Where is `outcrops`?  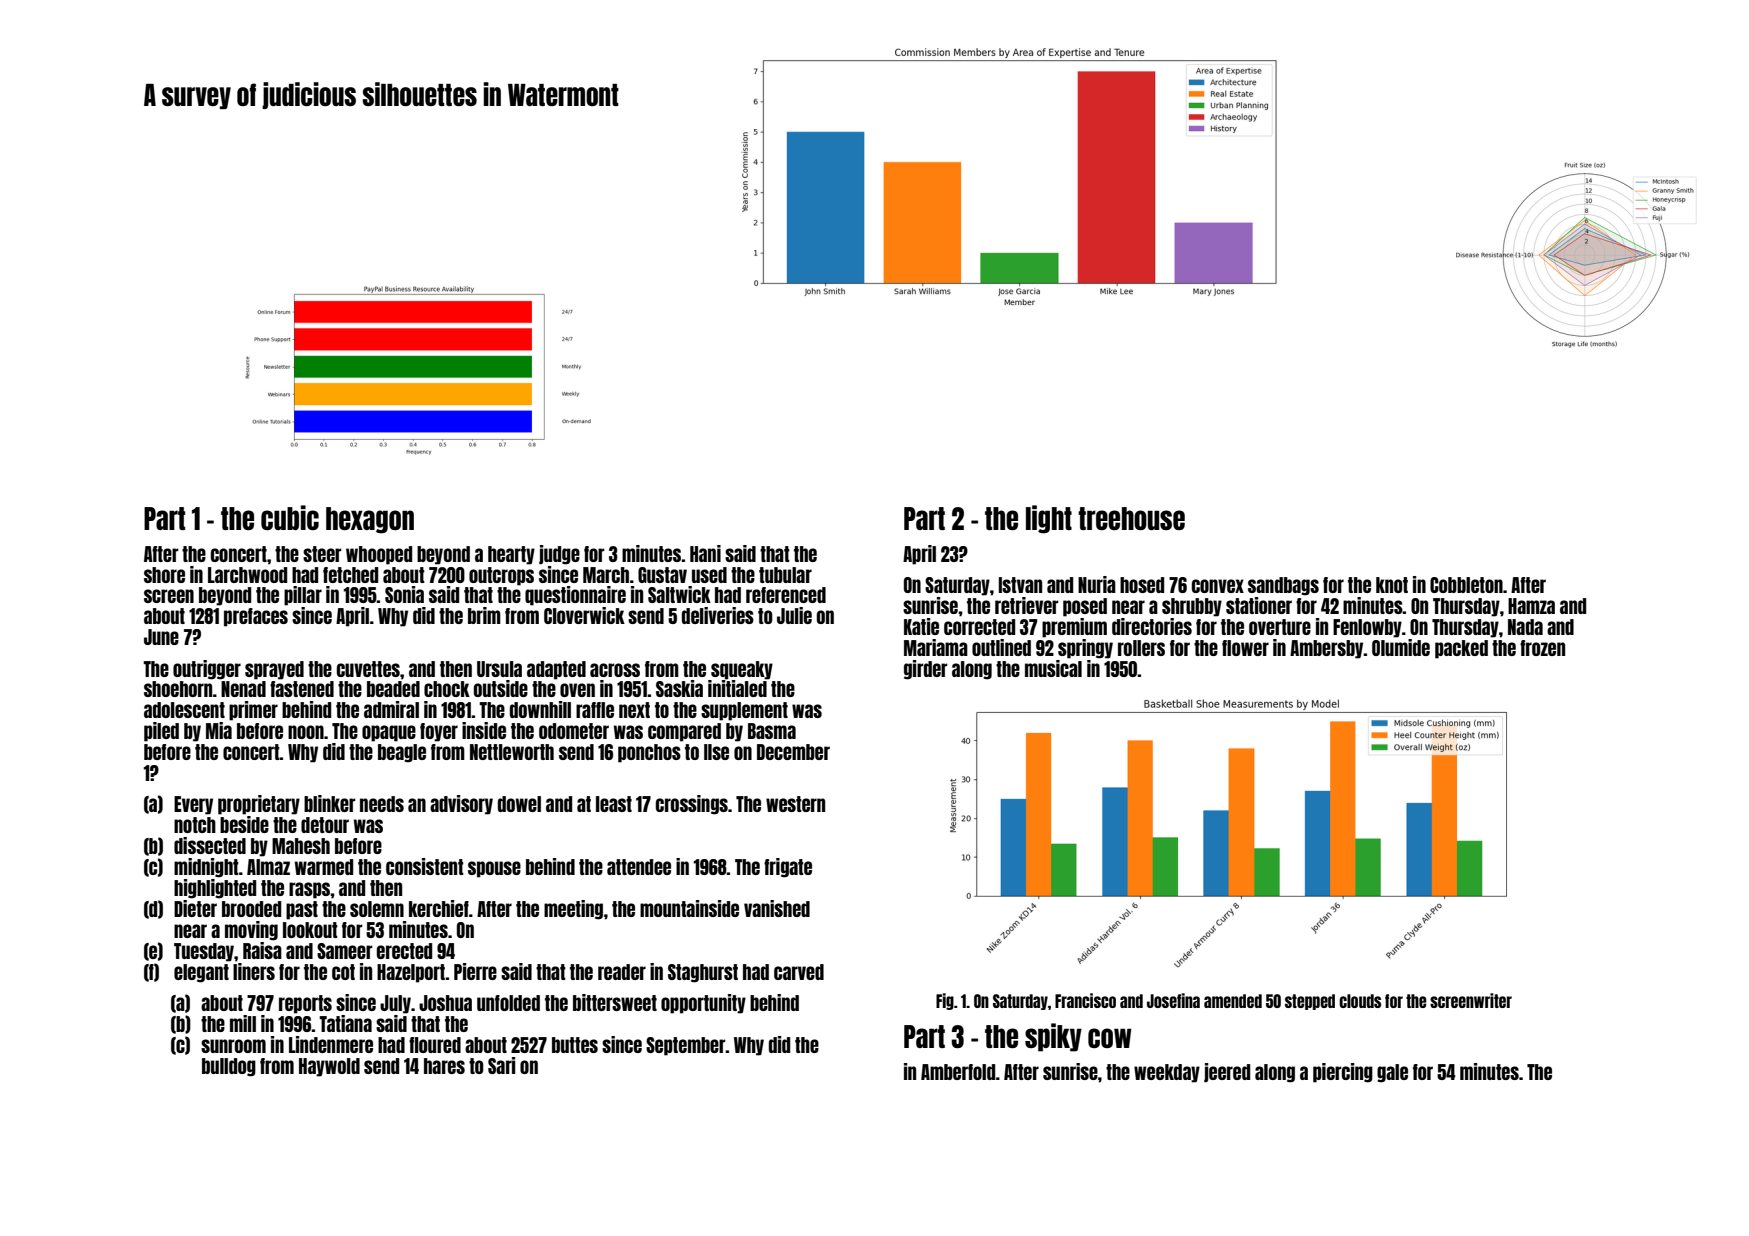 outcrops is located at coordinates (501, 576).
